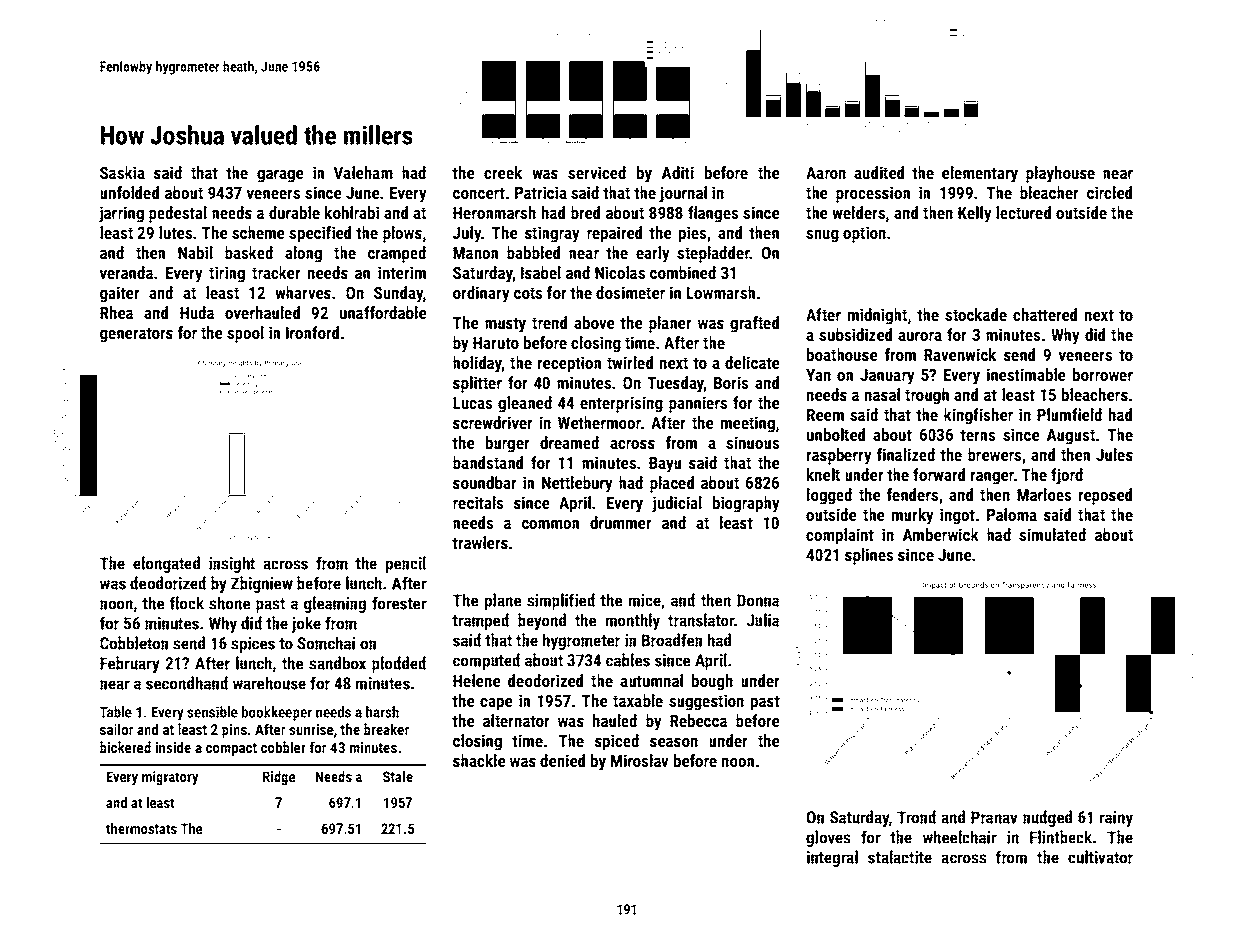 The height and width of the screenshot is (952, 1233). Describe the element at coordinates (754, 324) in the screenshot. I see `grafted` at that location.
